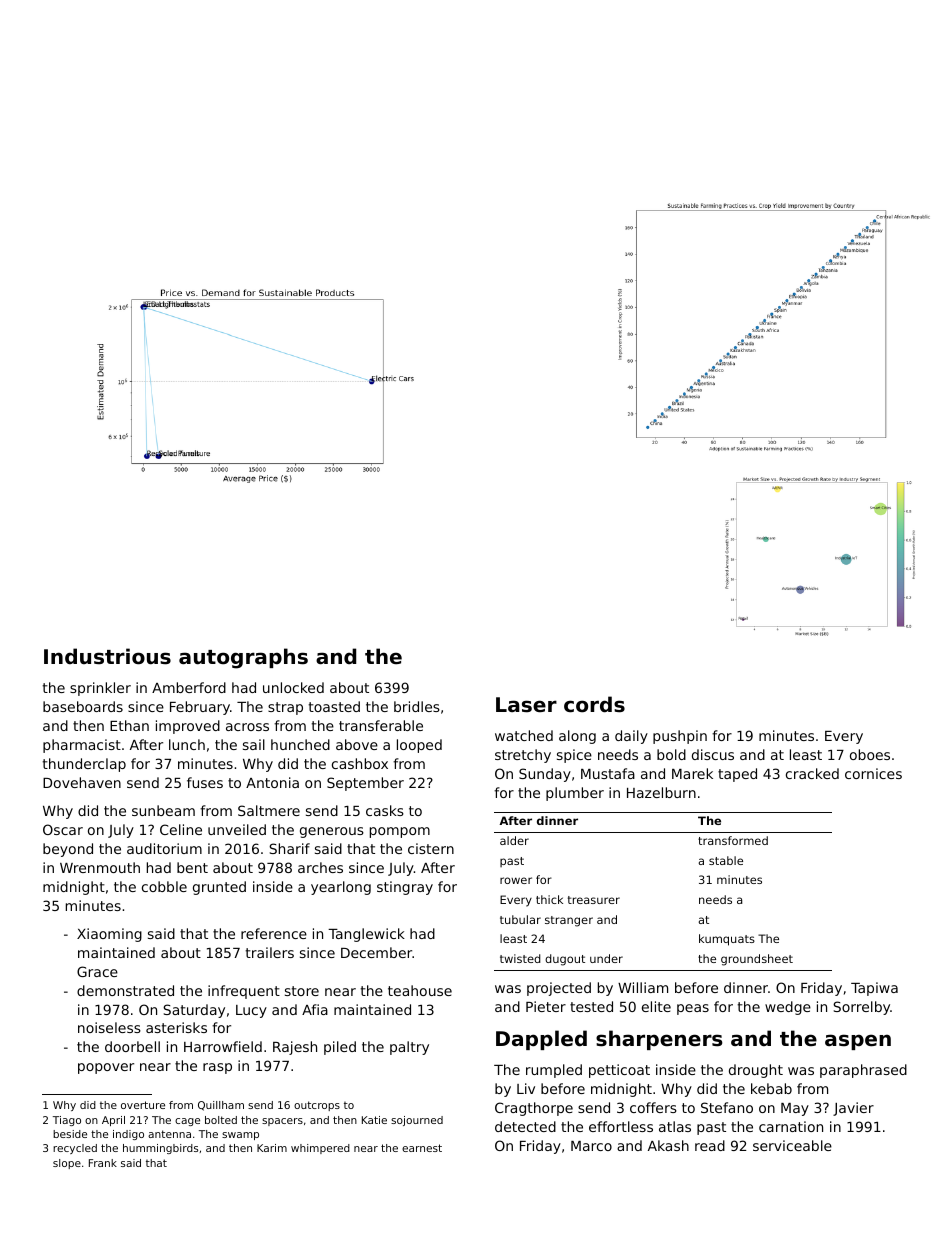 The image size is (952, 1233). Describe the element at coordinates (870, 754) in the image. I see `oboes` at that location.
